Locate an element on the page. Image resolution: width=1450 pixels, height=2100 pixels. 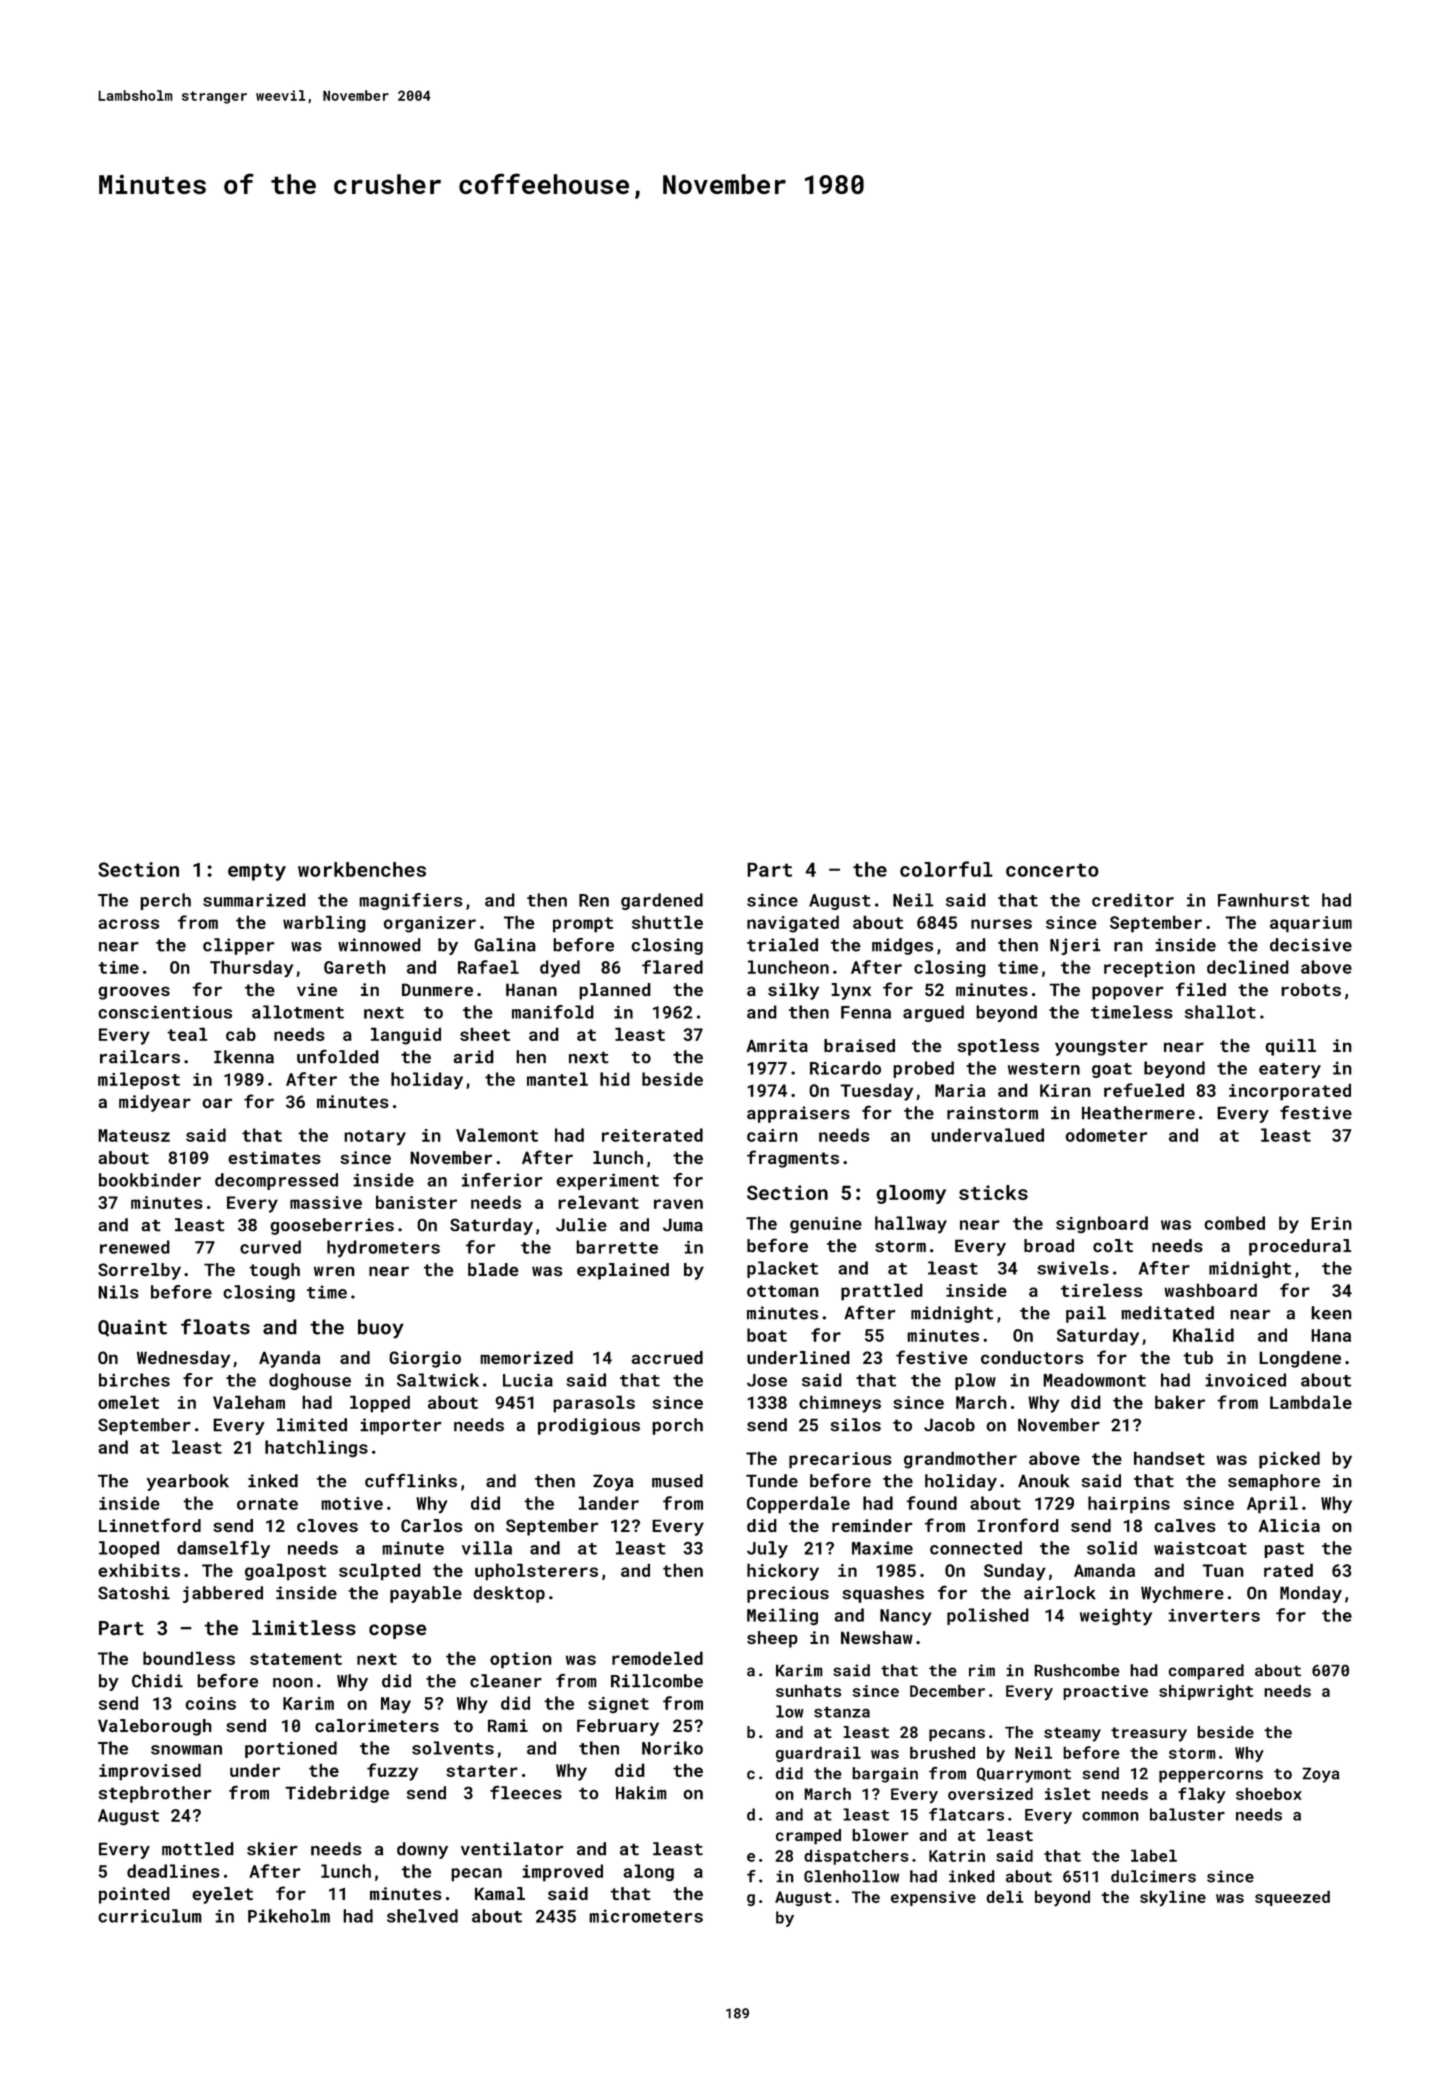
organizer is located at coordinates (430, 924).
